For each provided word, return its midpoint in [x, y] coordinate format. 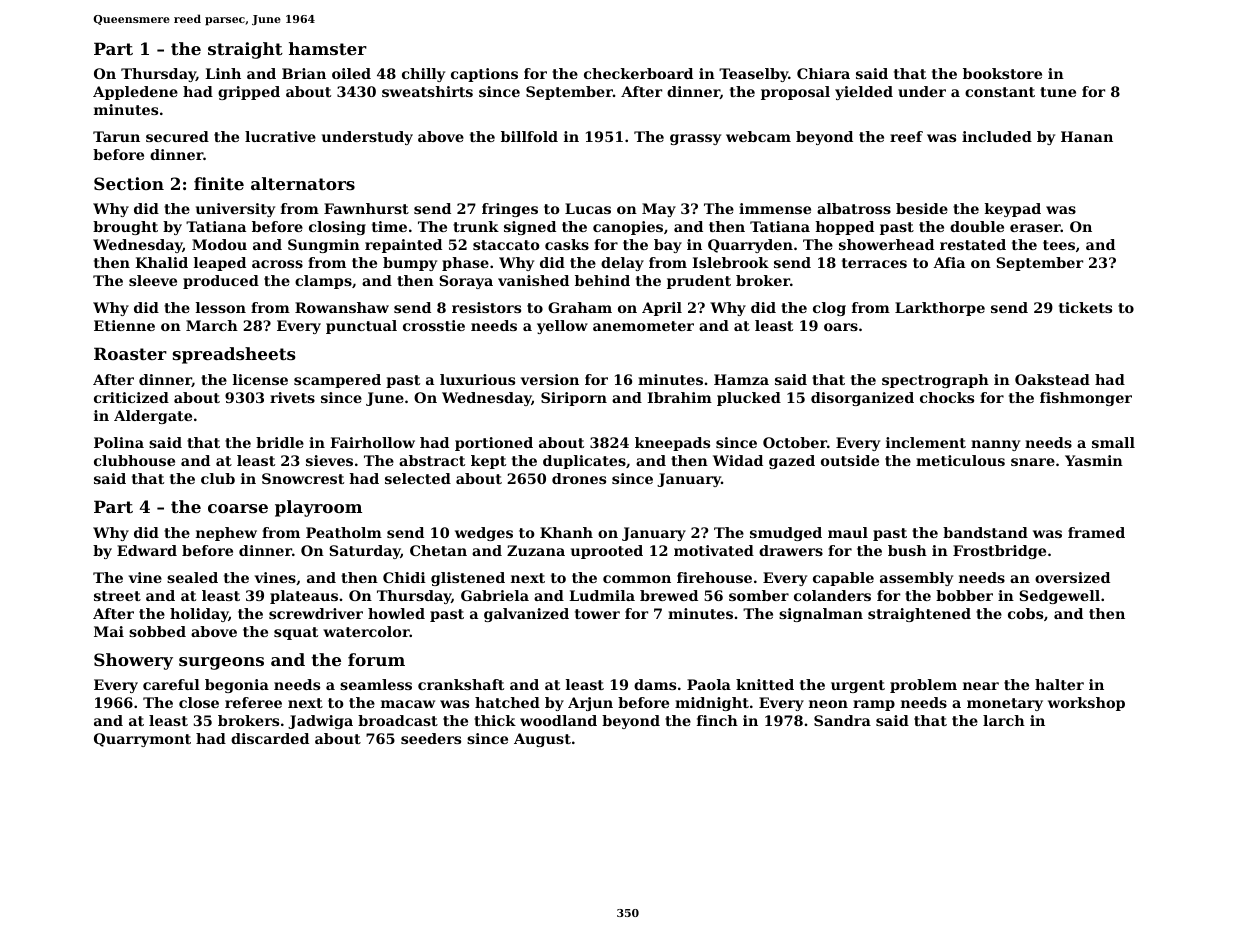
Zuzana [536, 550]
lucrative [280, 136]
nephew [226, 534]
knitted [765, 684]
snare [1033, 462]
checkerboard [638, 73]
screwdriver [316, 613]
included [997, 136]
